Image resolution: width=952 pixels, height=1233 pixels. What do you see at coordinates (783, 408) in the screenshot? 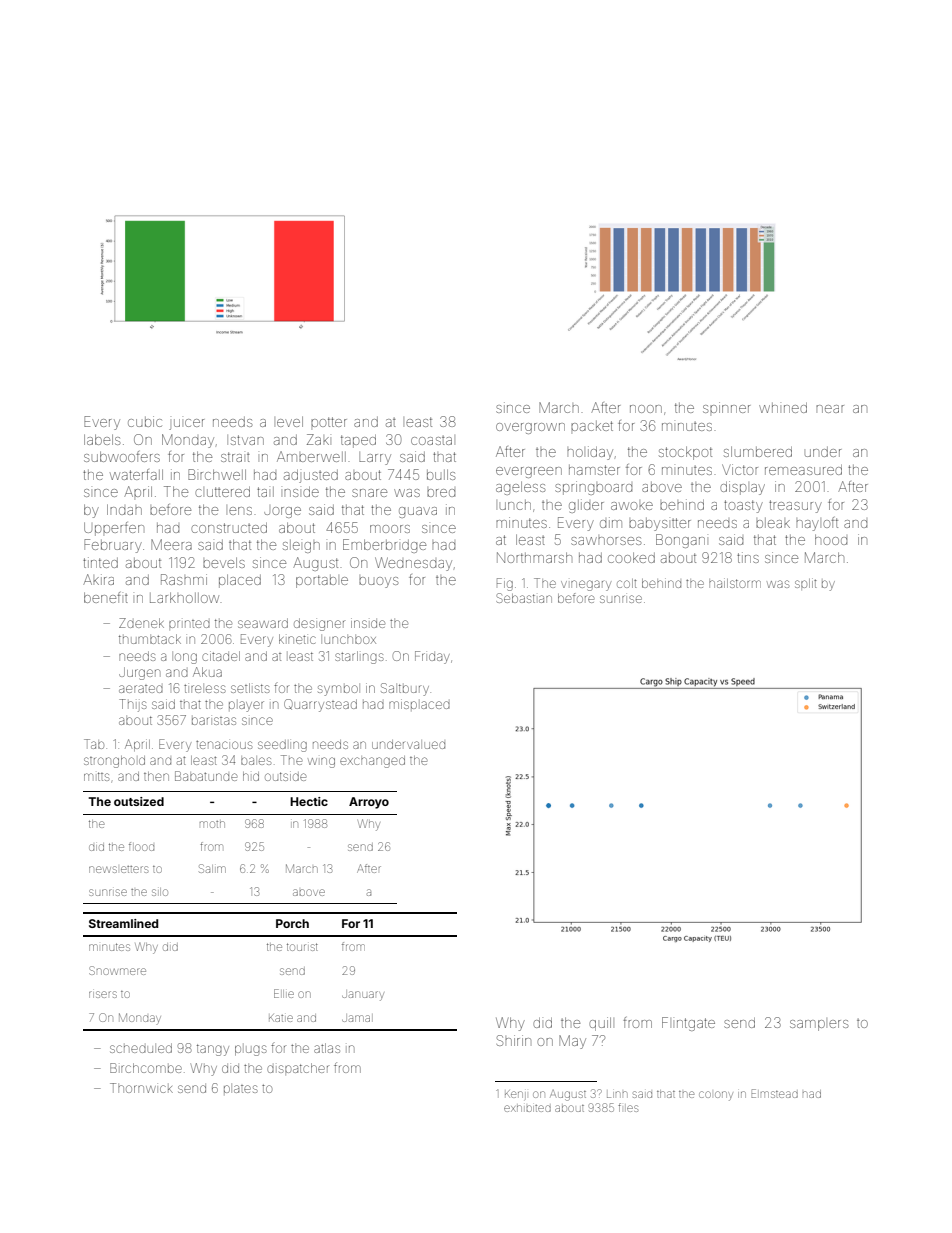
I see `whined` at bounding box center [783, 408].
